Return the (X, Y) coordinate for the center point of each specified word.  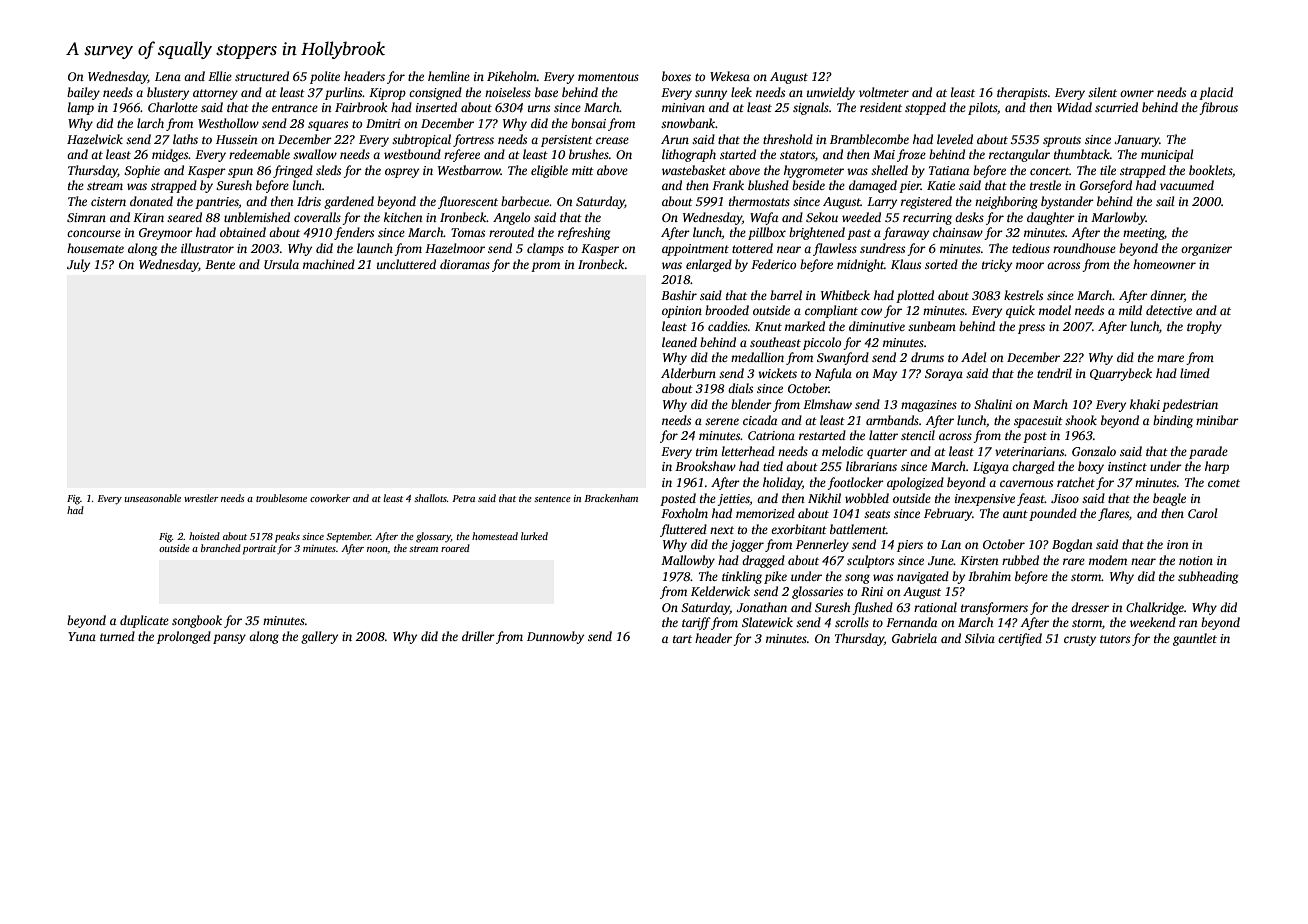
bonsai (588, 123)
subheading (1208, 577)
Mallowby (688, 561)
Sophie (142, 171)
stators (797, 155)
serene (722, 421)
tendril (1054, 373)
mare (1170, 358)
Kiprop (387, 94)
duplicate (144, 621)
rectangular (1019, 155)
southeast (775, 342)
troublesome (281, 498)
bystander (1067, 202)
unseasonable (153, 498)
